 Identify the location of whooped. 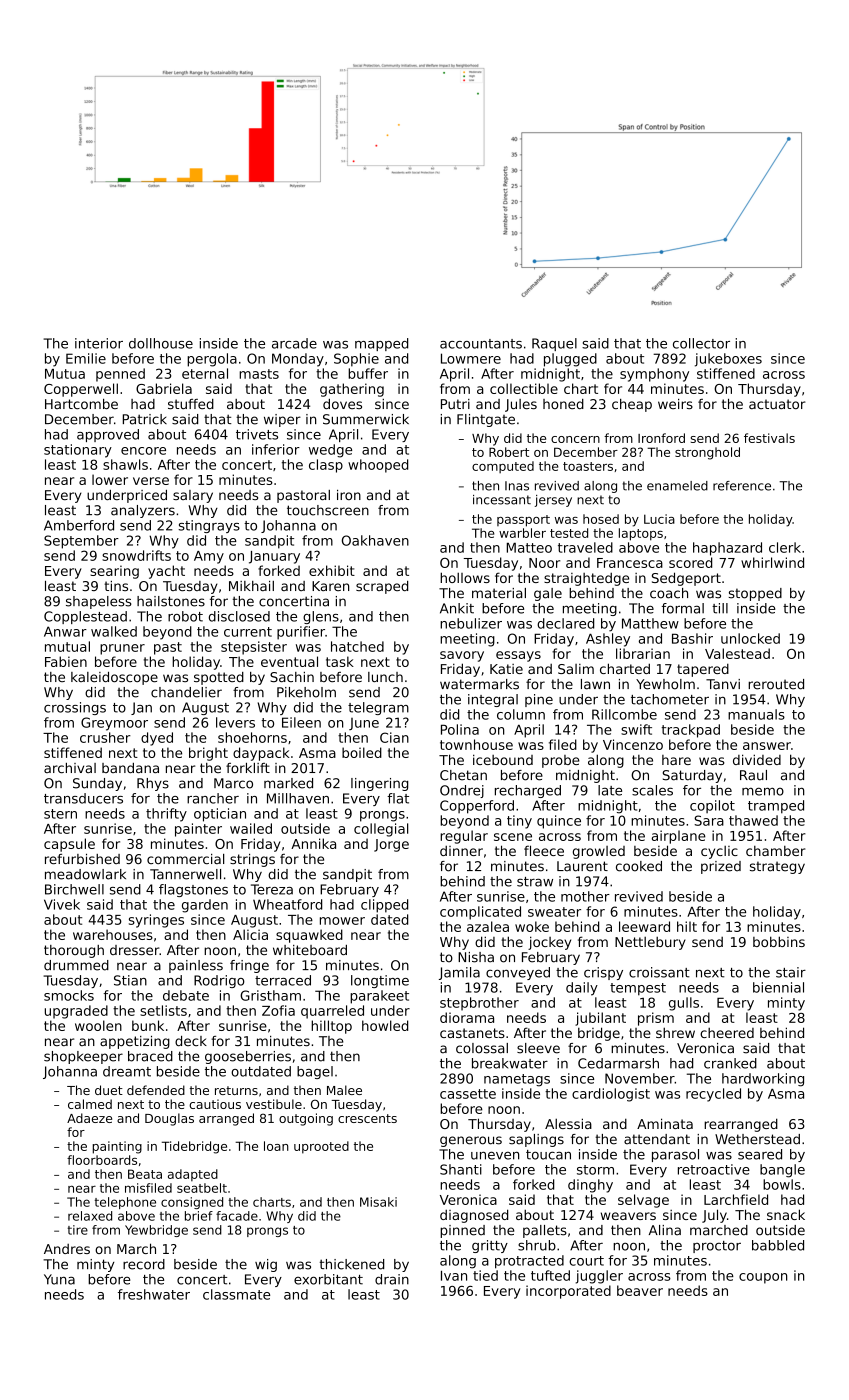
(378, 466).
